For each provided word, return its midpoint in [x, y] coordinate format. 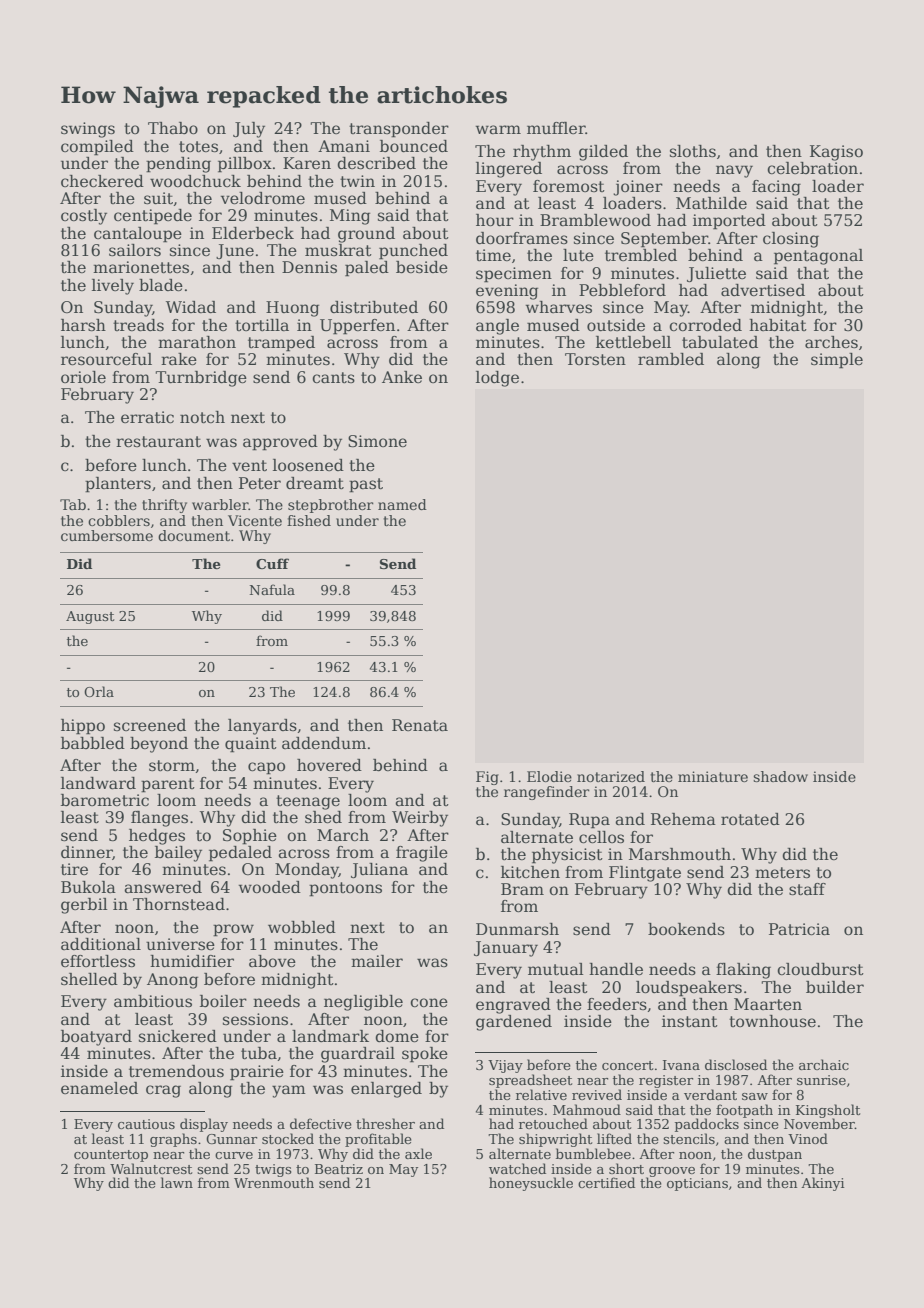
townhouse [772, 1021]
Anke [402, 377]
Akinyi [823, 1184]
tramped [281, 344]
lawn [177, 1182]
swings [88, 130]
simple [837, 361]
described [376, 163]
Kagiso [836, 153]
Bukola [88, 887]
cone [429, 1003]
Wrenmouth [274, 1182]
